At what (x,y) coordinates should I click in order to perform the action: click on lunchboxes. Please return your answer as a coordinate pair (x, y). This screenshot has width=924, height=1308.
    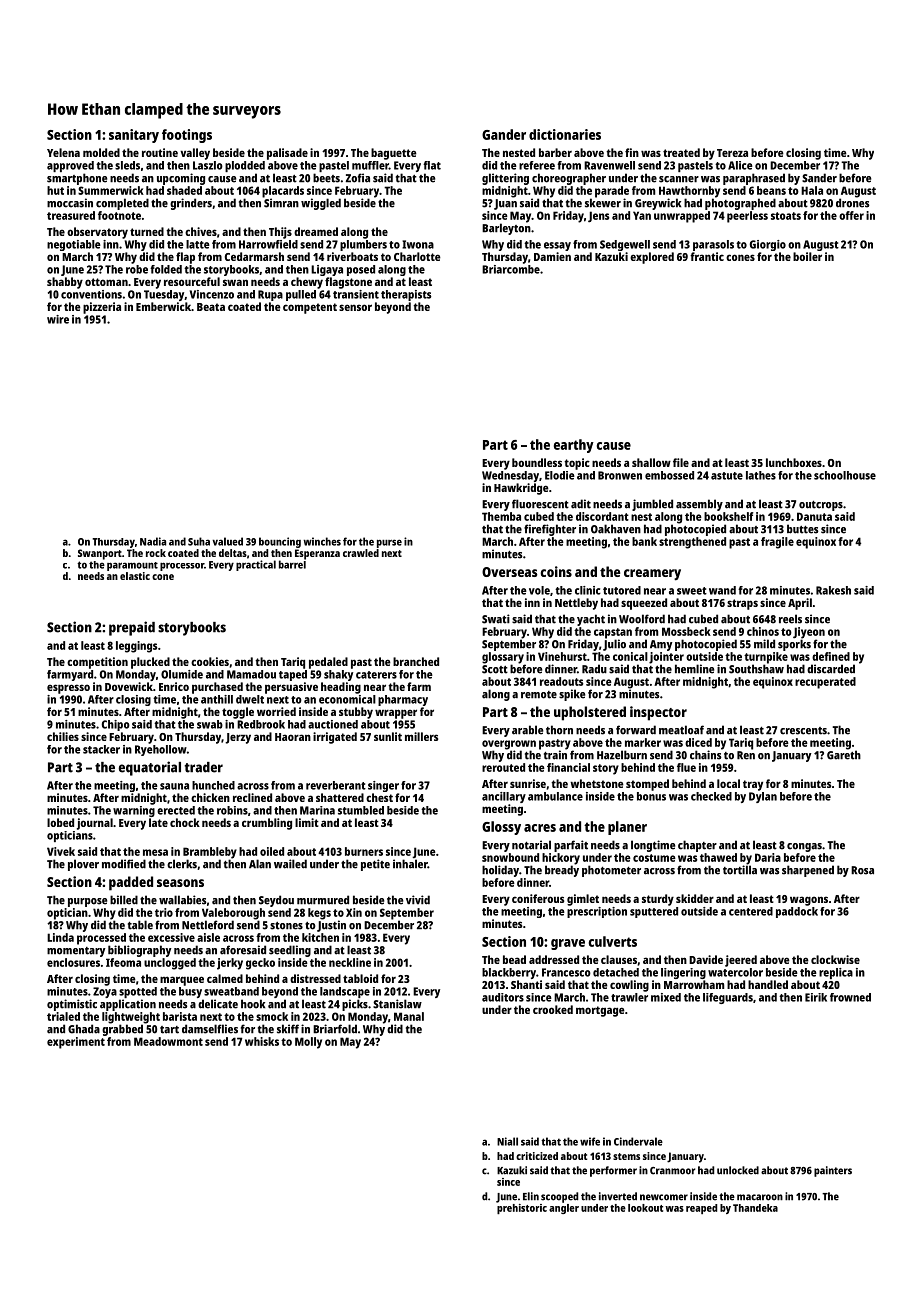
    Looking at the image, I should click on (794, 462).
